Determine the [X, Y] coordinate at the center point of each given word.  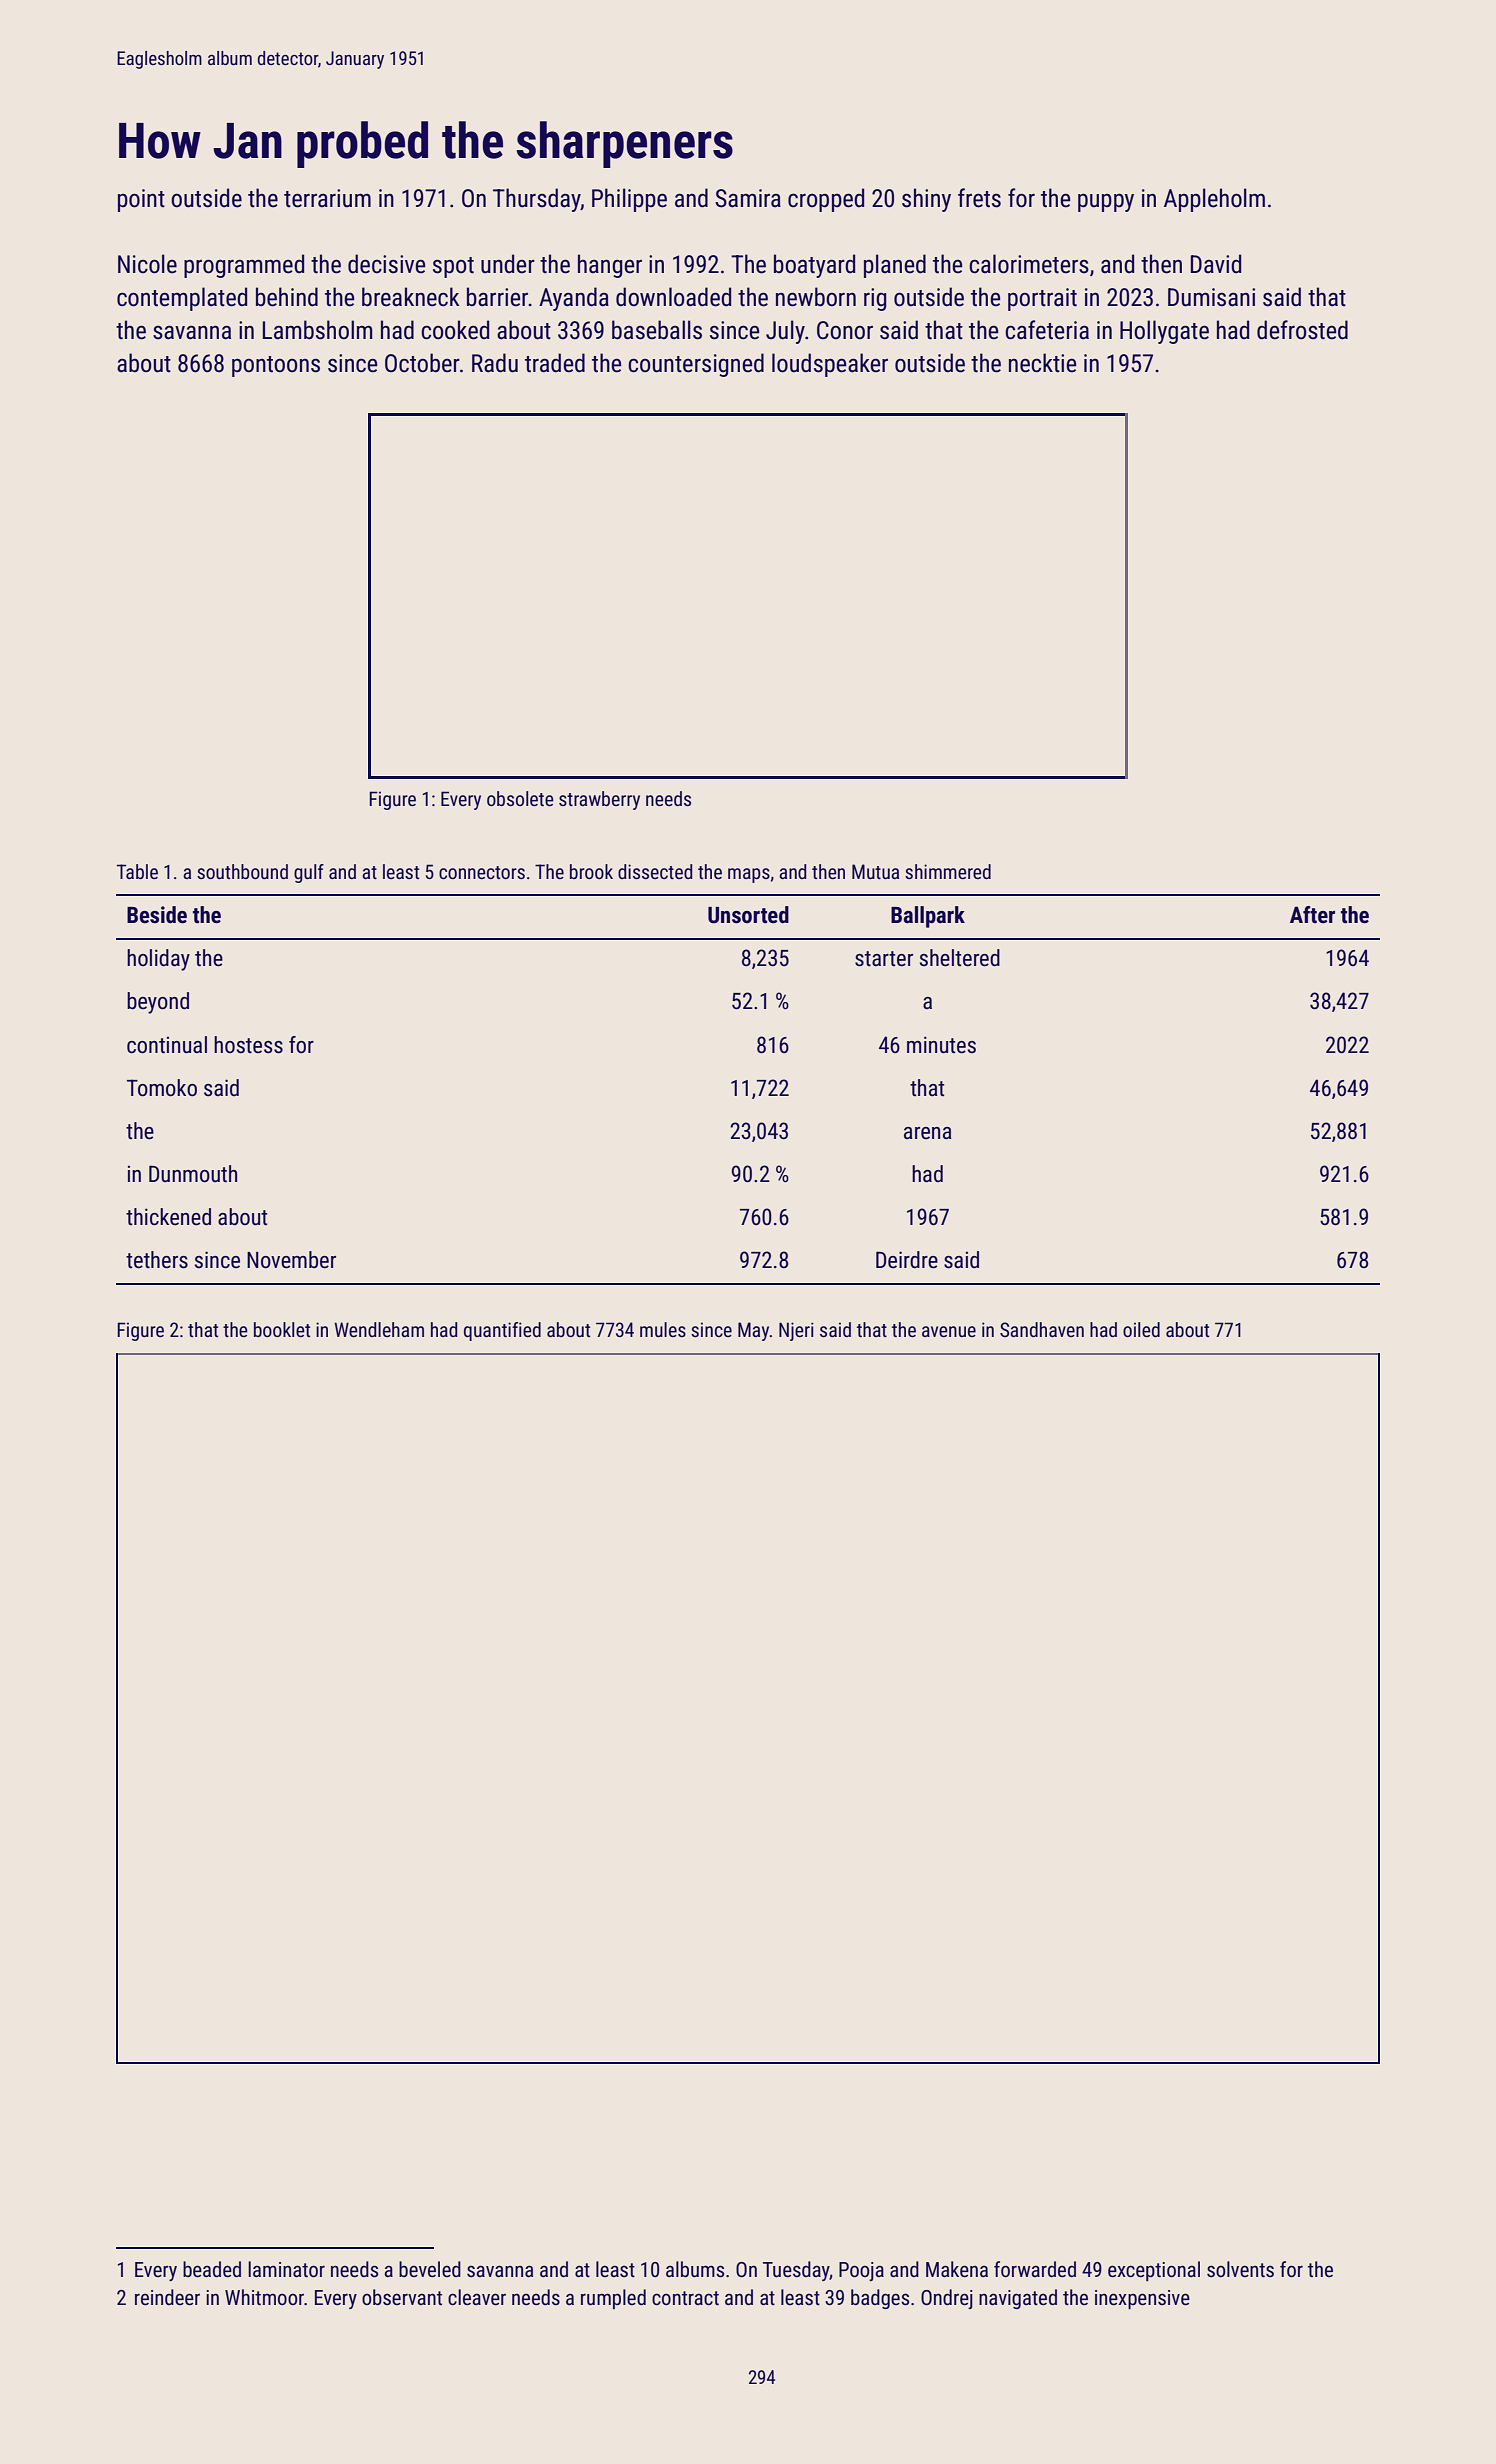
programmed [244, 266]
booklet [282, 1329]
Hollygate [1164, 332]
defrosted [1302, 330]
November [291, 1260]
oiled [1141, 1329]
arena [928, 1133]
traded [555, 363]
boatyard [814, 266]
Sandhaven [1042, 1329]
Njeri [796, 1331]
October [422, 363]
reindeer [167, 2297]
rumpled [613, 2299]
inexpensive [1142, 2299]
